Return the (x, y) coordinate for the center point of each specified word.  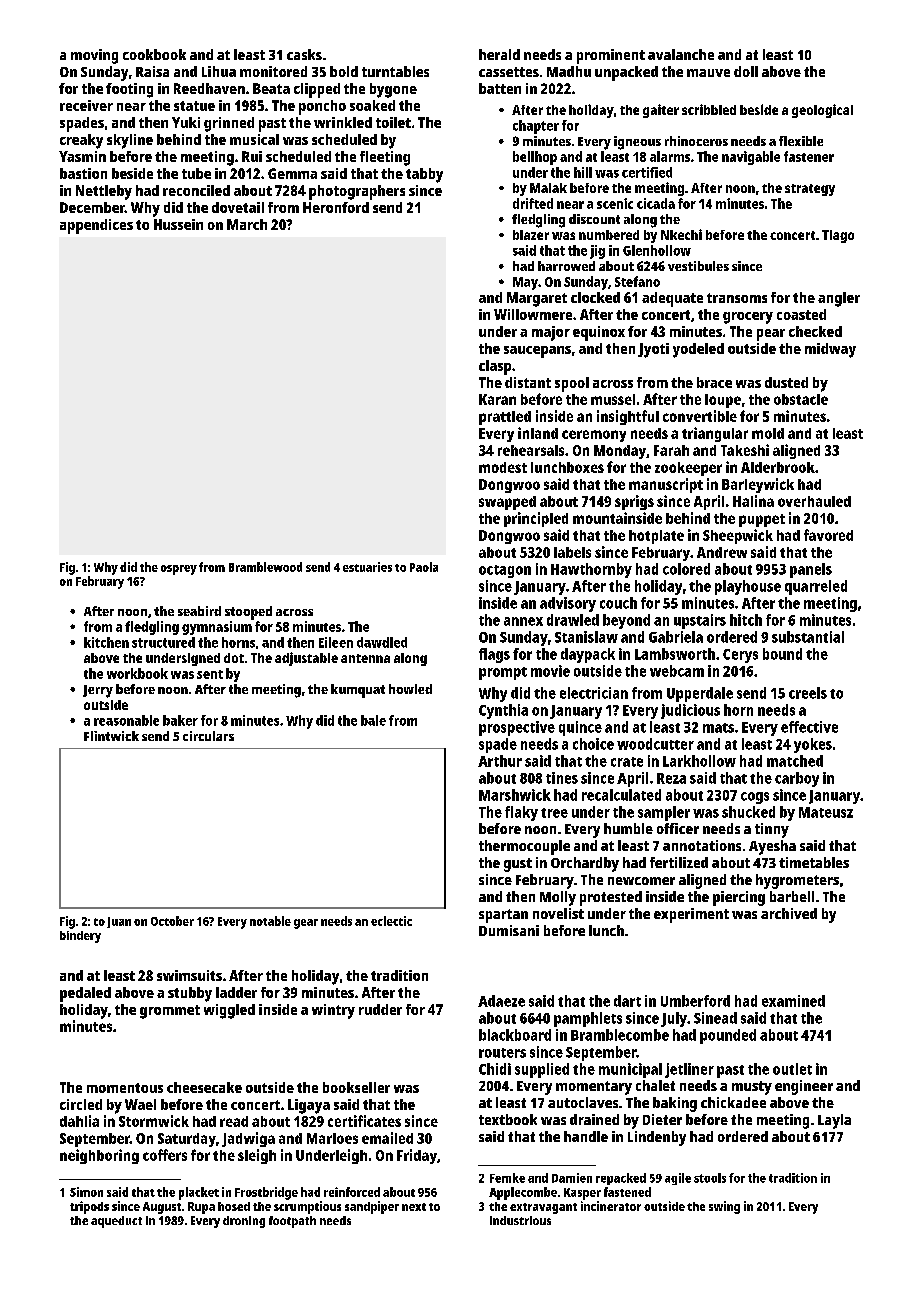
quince (580, 728)
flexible (801, 141)
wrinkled (343, 122)
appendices (96, 226)
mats (718, 728)
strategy (810, 190)
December (92, 207)
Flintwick (111, 736)
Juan (119, 922)
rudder (380, 1009)
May (525, 283)
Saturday (187, 1140)
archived (789, 913)
